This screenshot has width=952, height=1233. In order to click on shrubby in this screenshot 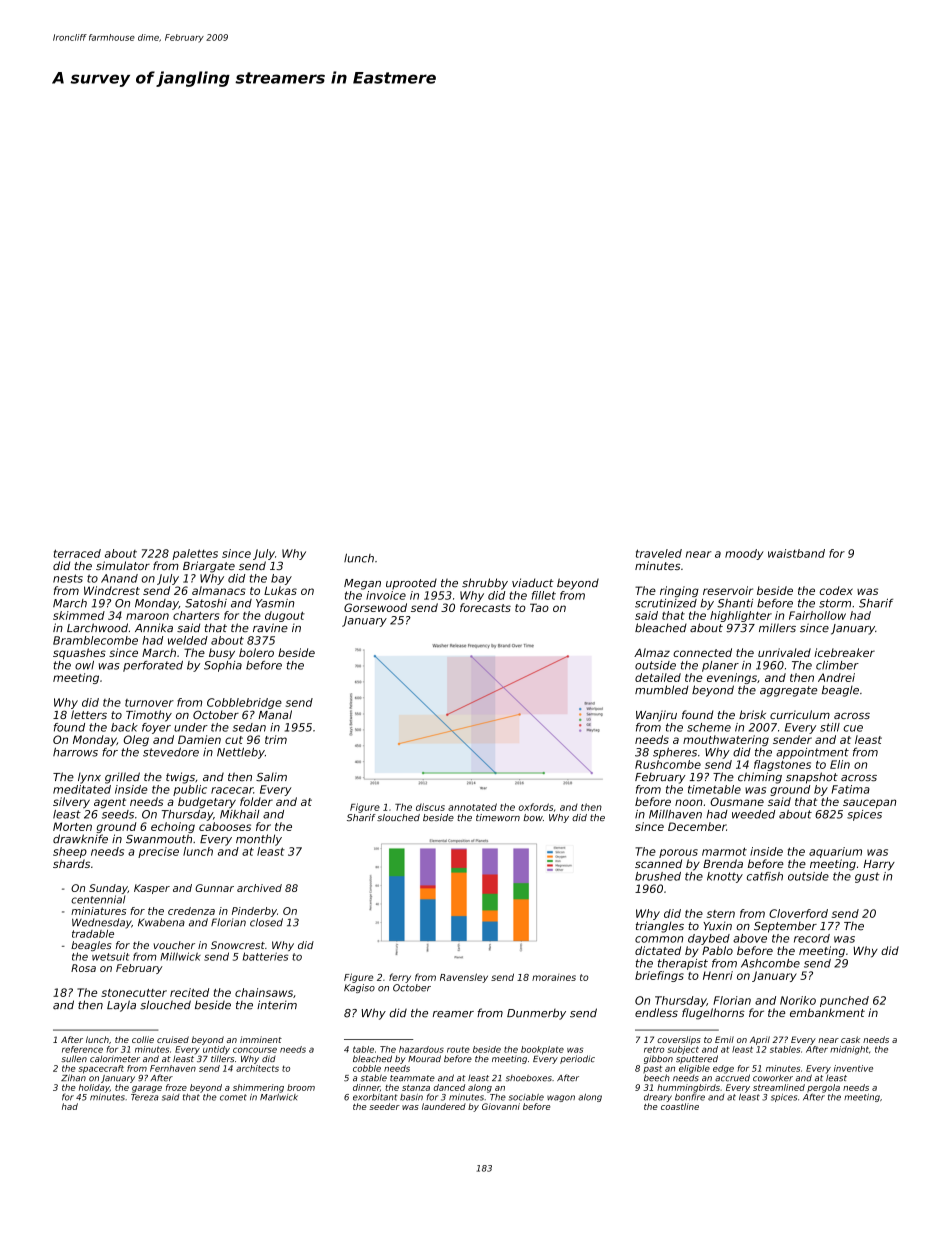, I will do `click(485, 584)`.
